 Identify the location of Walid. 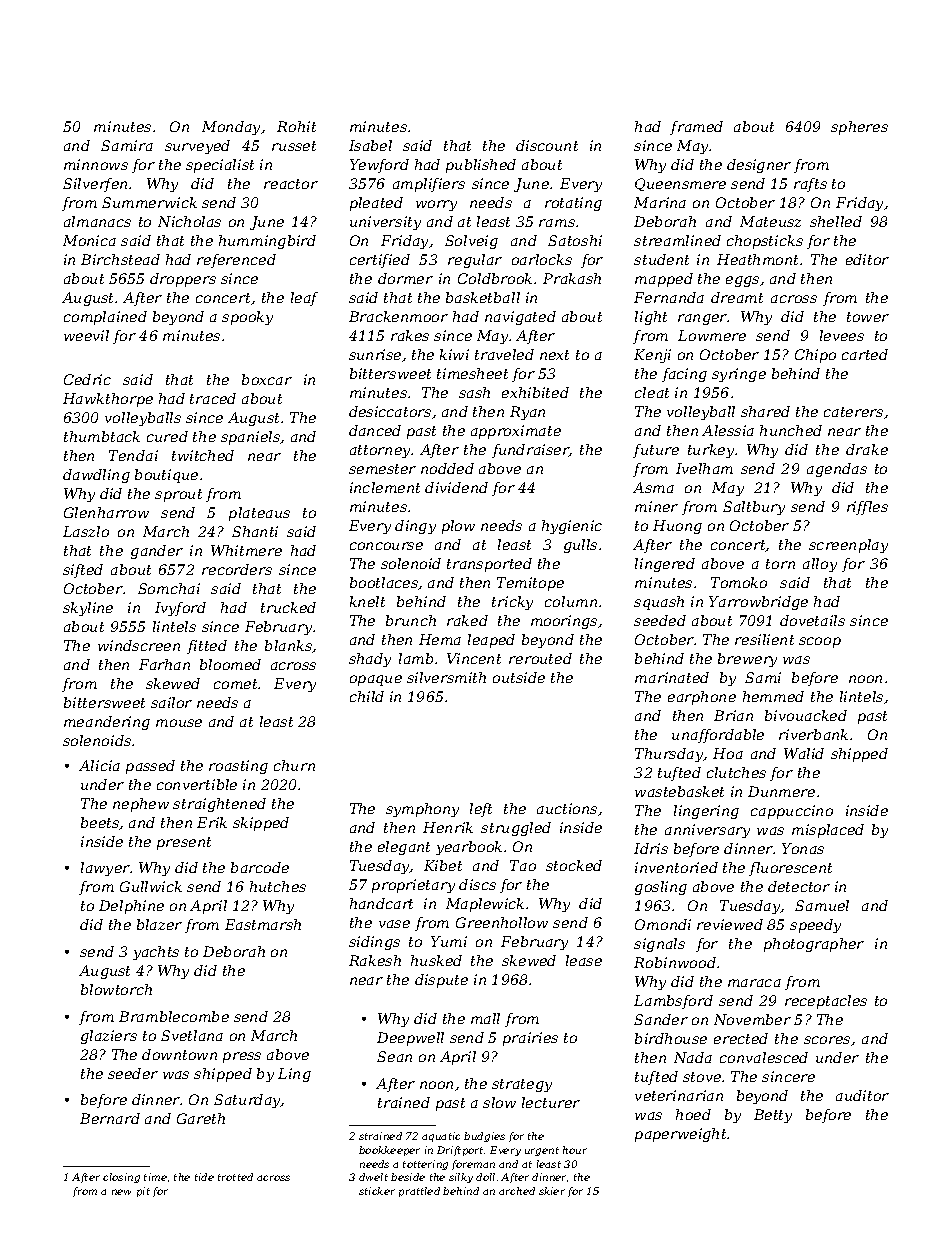
(804, 753).
